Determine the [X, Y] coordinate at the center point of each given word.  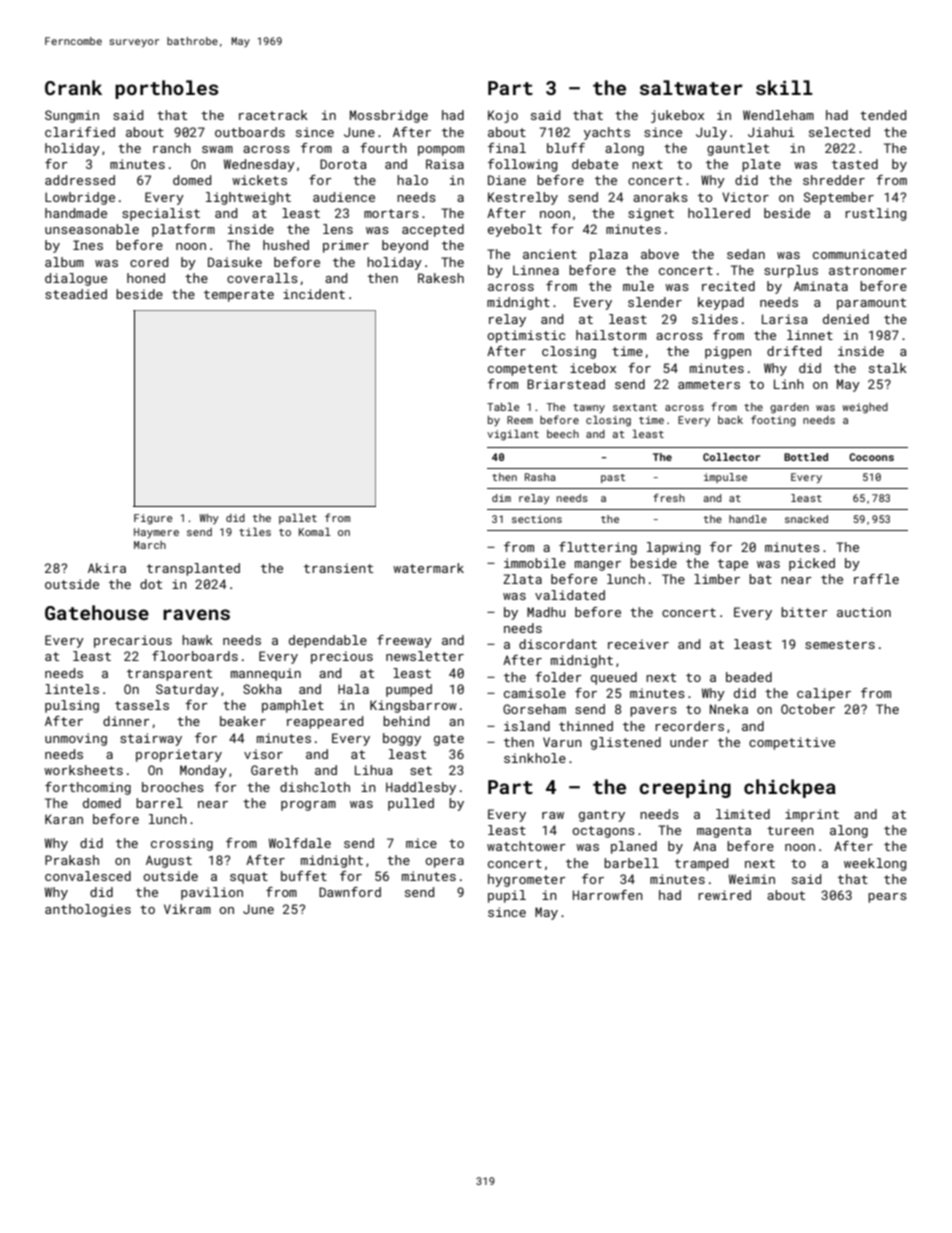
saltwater [691, 87]
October [808, 709]
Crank [73, 87]
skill [784, 87]
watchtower [526, 846]
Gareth [274, 770]
